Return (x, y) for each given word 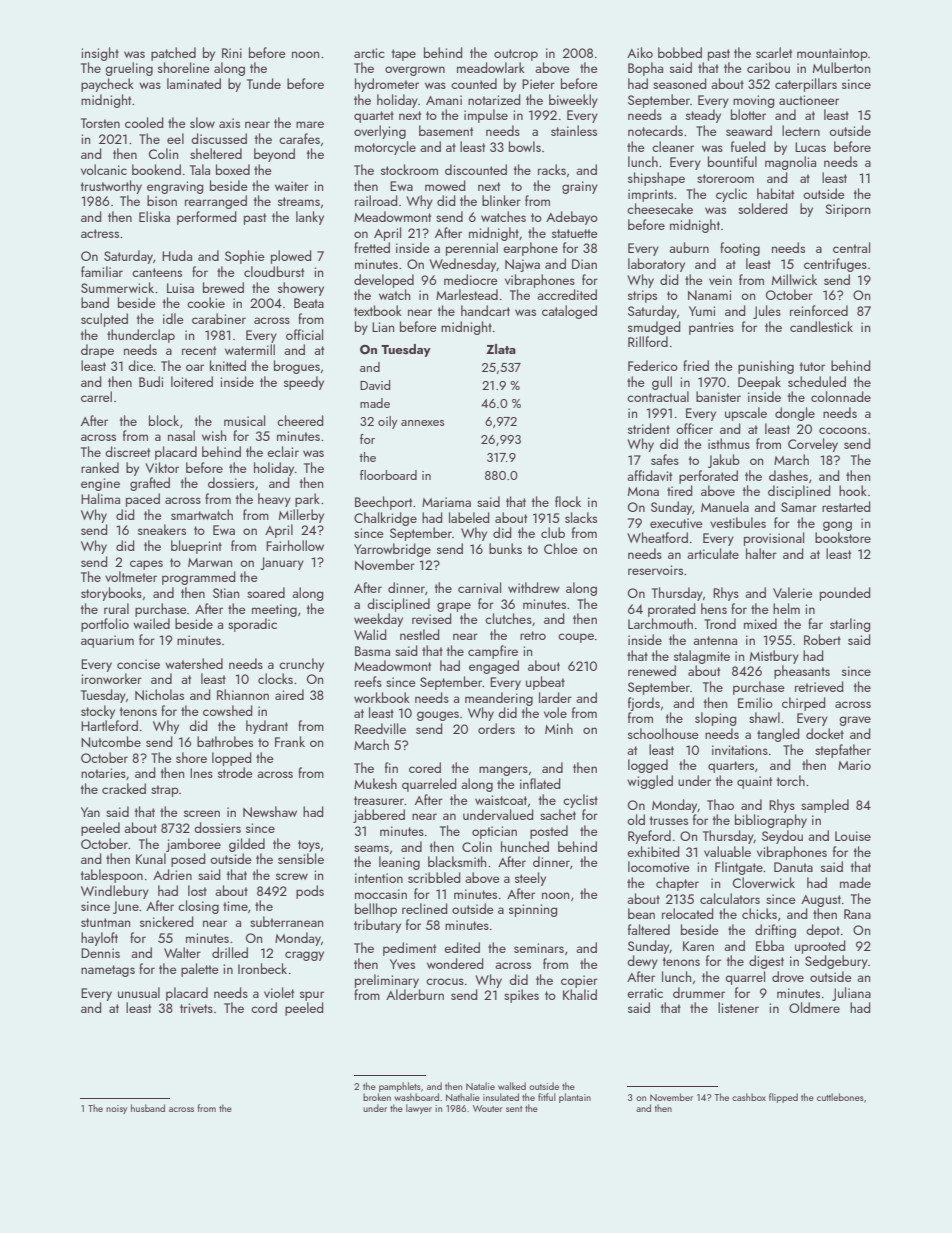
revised (432, 618)
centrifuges (835, 265)
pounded (845, 594)
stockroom (409, 169)
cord (264, 1007)
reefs (368, 681)
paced (143, 500)
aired (289, 694)
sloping (716, 719)
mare (310, 124)
